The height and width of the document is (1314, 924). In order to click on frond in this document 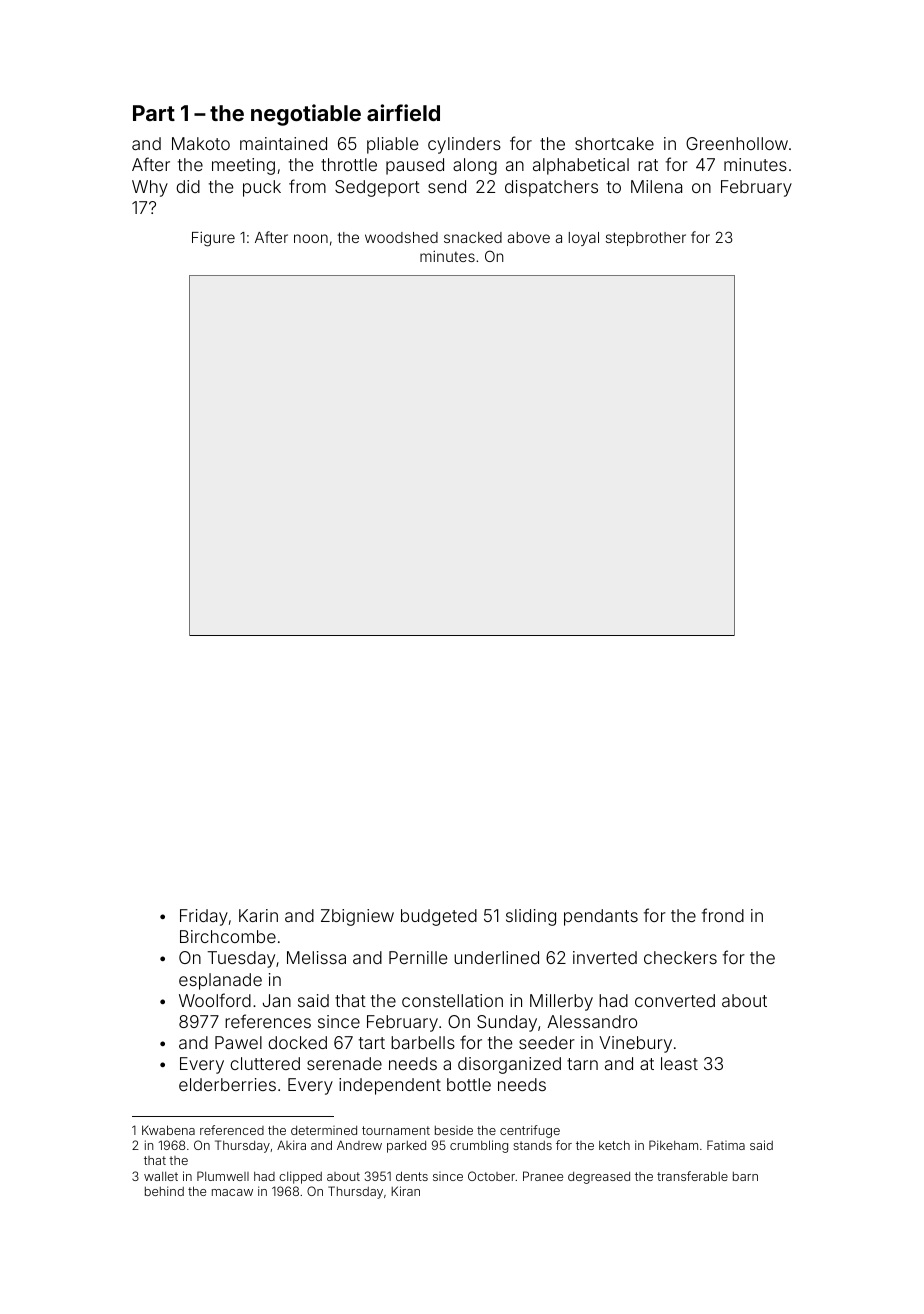, I will do `click(723, 915)`.
